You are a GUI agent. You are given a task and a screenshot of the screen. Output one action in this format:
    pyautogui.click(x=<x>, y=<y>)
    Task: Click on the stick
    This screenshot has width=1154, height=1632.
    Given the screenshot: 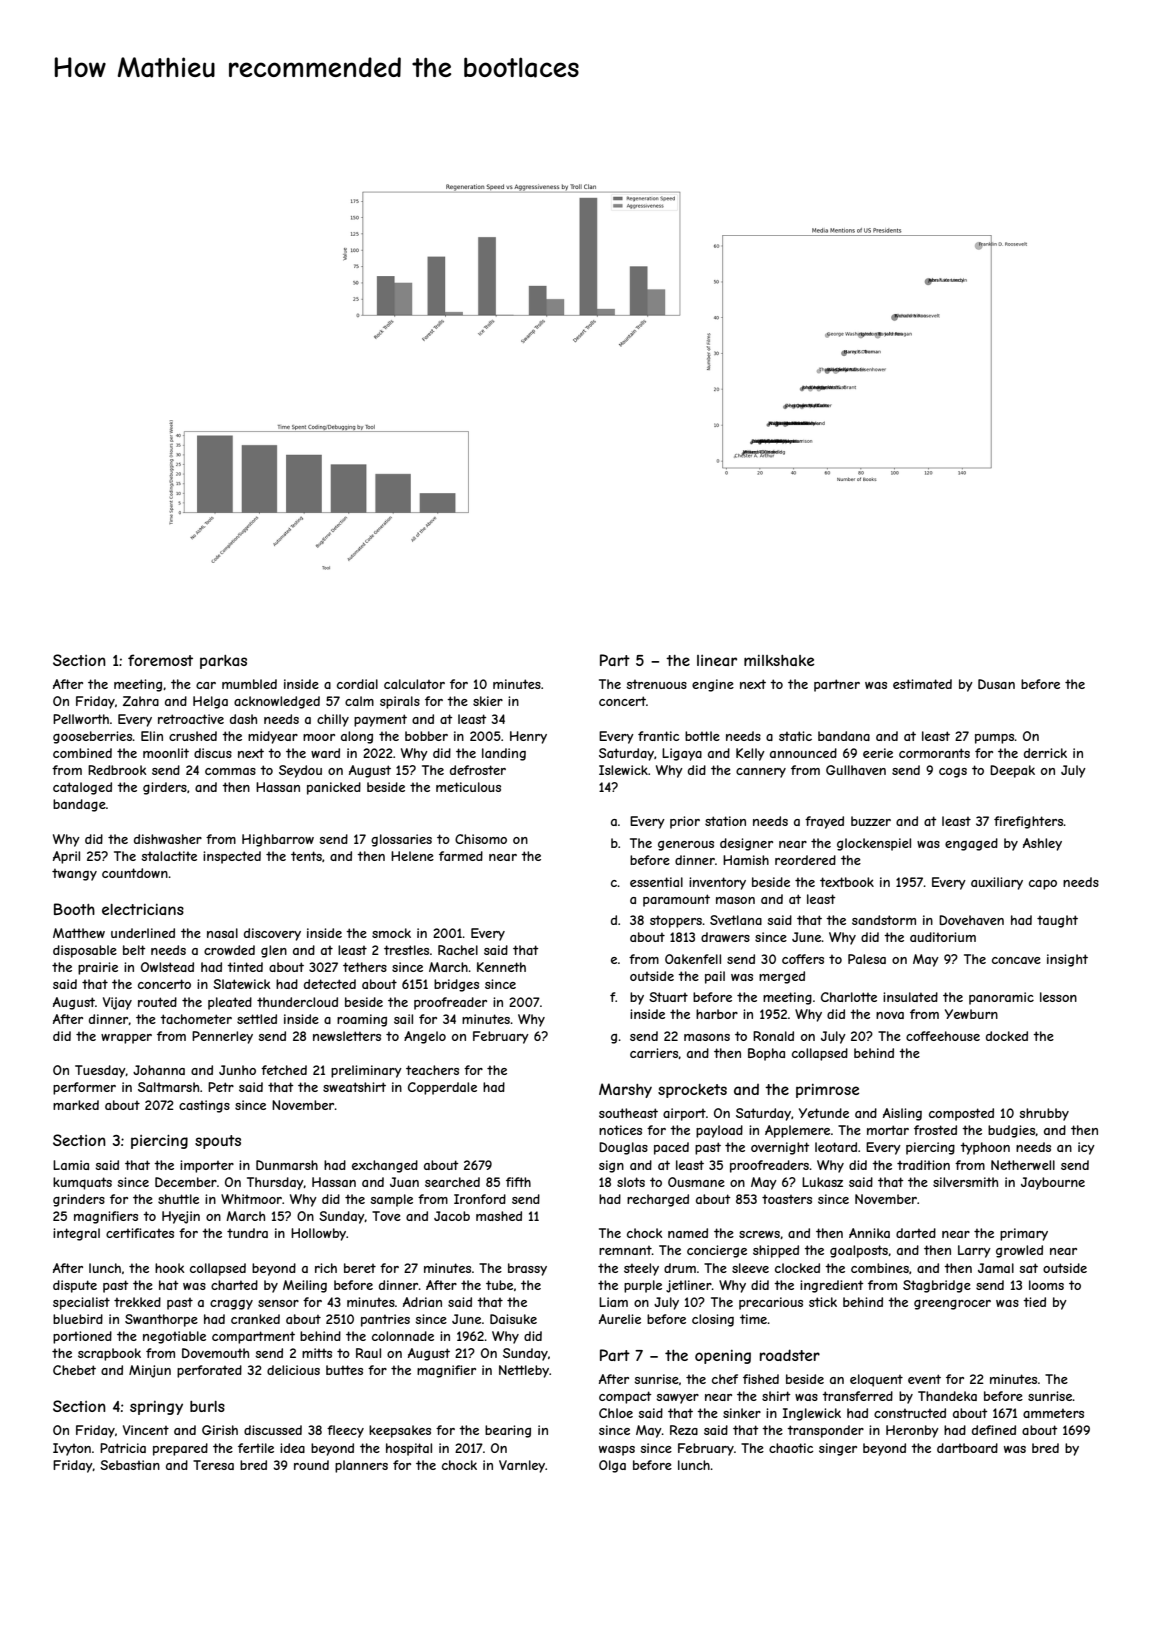 What is the action you would take?
    pyautogui.click(x=823, y=1302)
